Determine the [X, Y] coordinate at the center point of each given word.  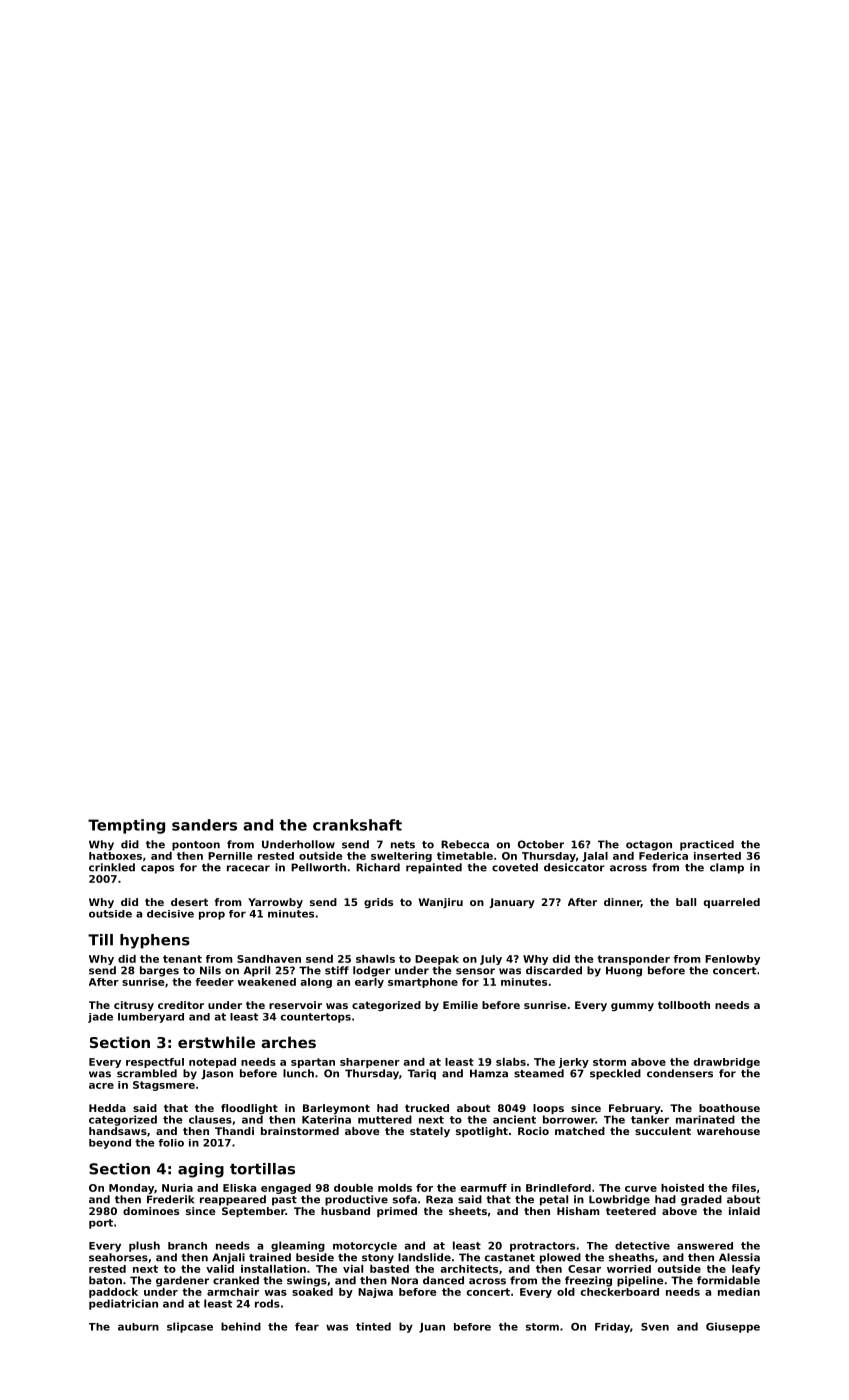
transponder [633, 960]
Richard [378, 867]
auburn [138, 1327]
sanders [204, 825]
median [739, 1292]
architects [469, 1269]
